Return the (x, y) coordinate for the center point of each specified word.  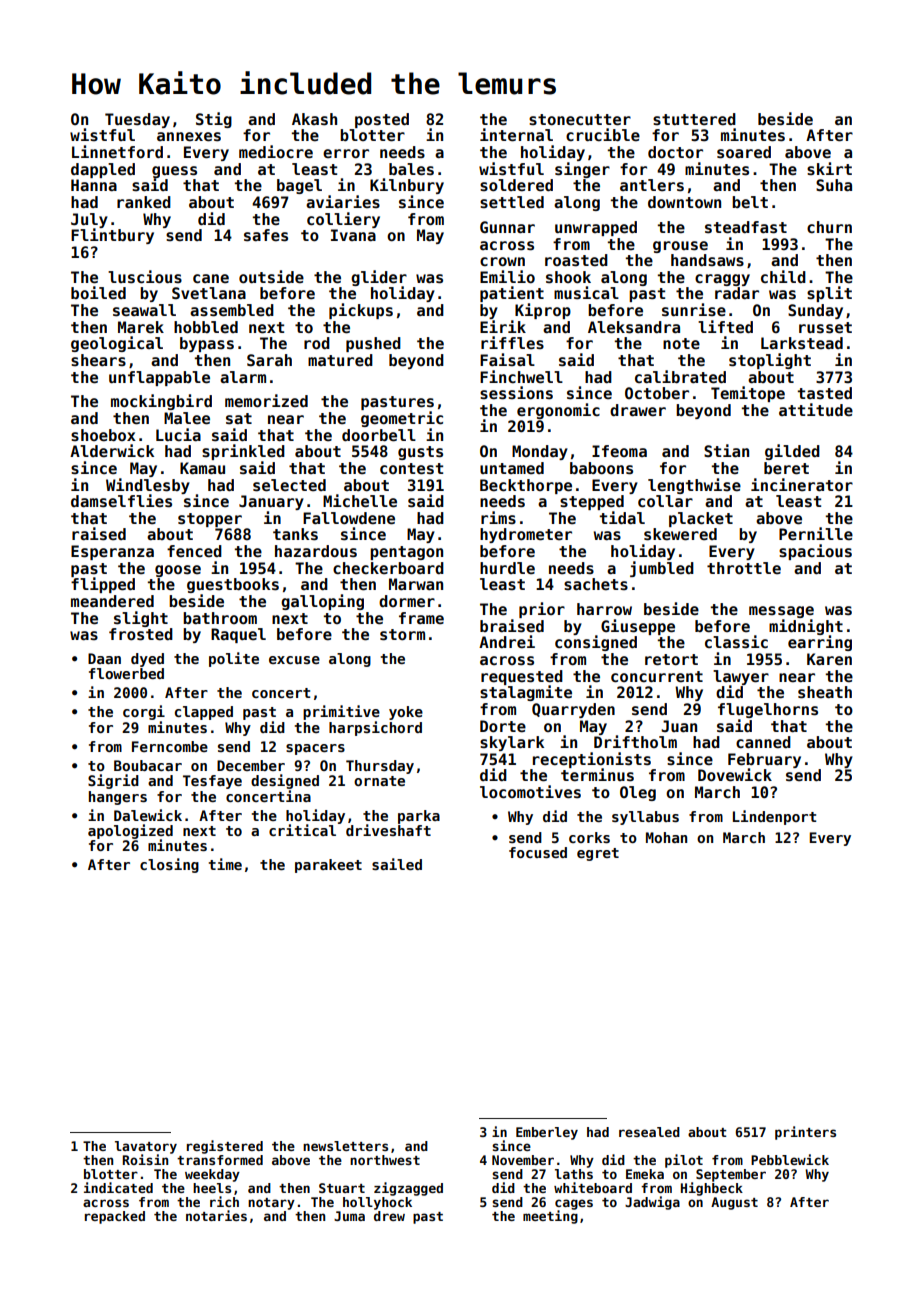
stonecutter (580, 120)
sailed (397, 864)
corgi (144, 712)
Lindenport (774, 817)
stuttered (694, 119)
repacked (115, 1217)
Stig (214, 120)
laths (574, 1174)
